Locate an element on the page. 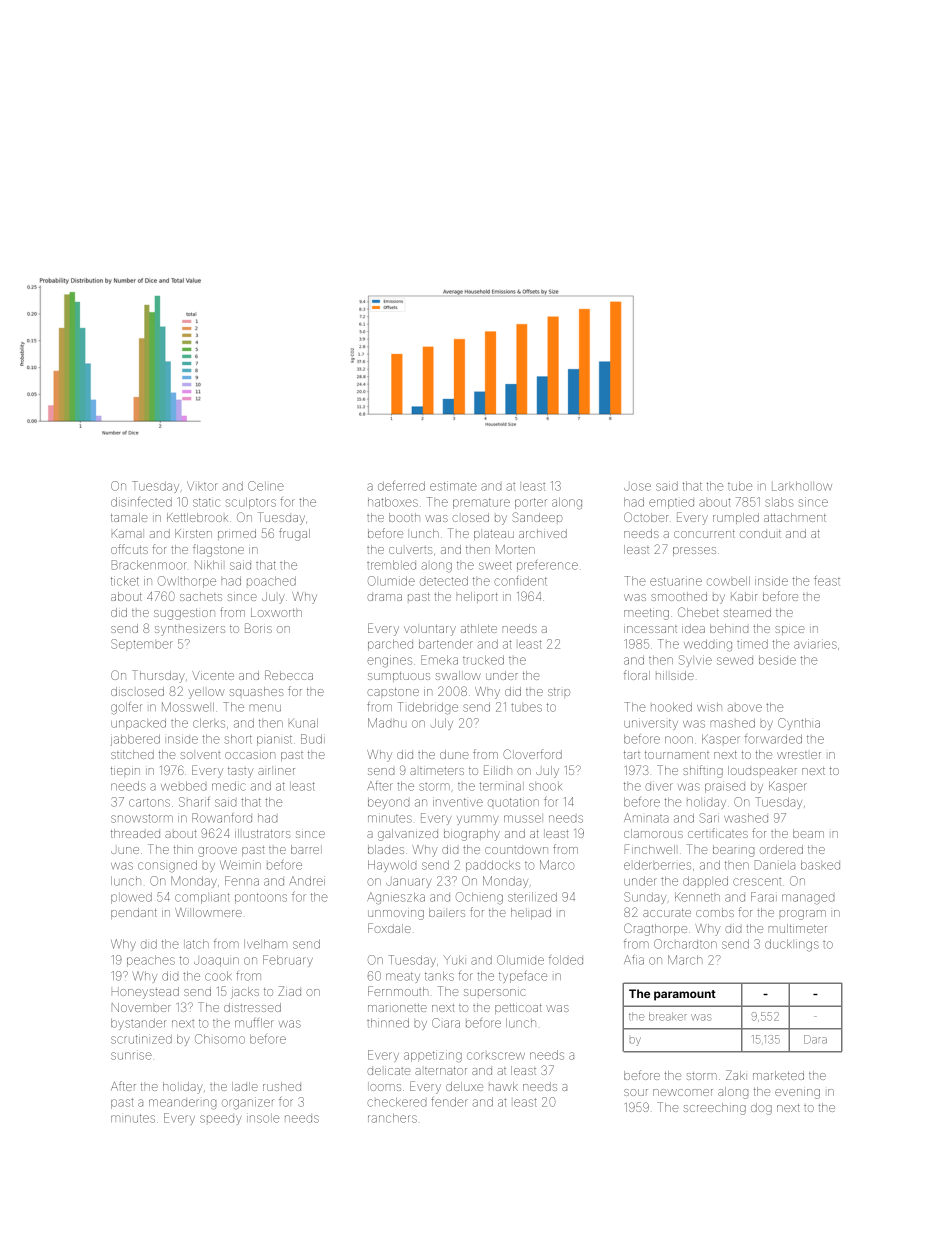  tart is located at coordinates (632, 755).
